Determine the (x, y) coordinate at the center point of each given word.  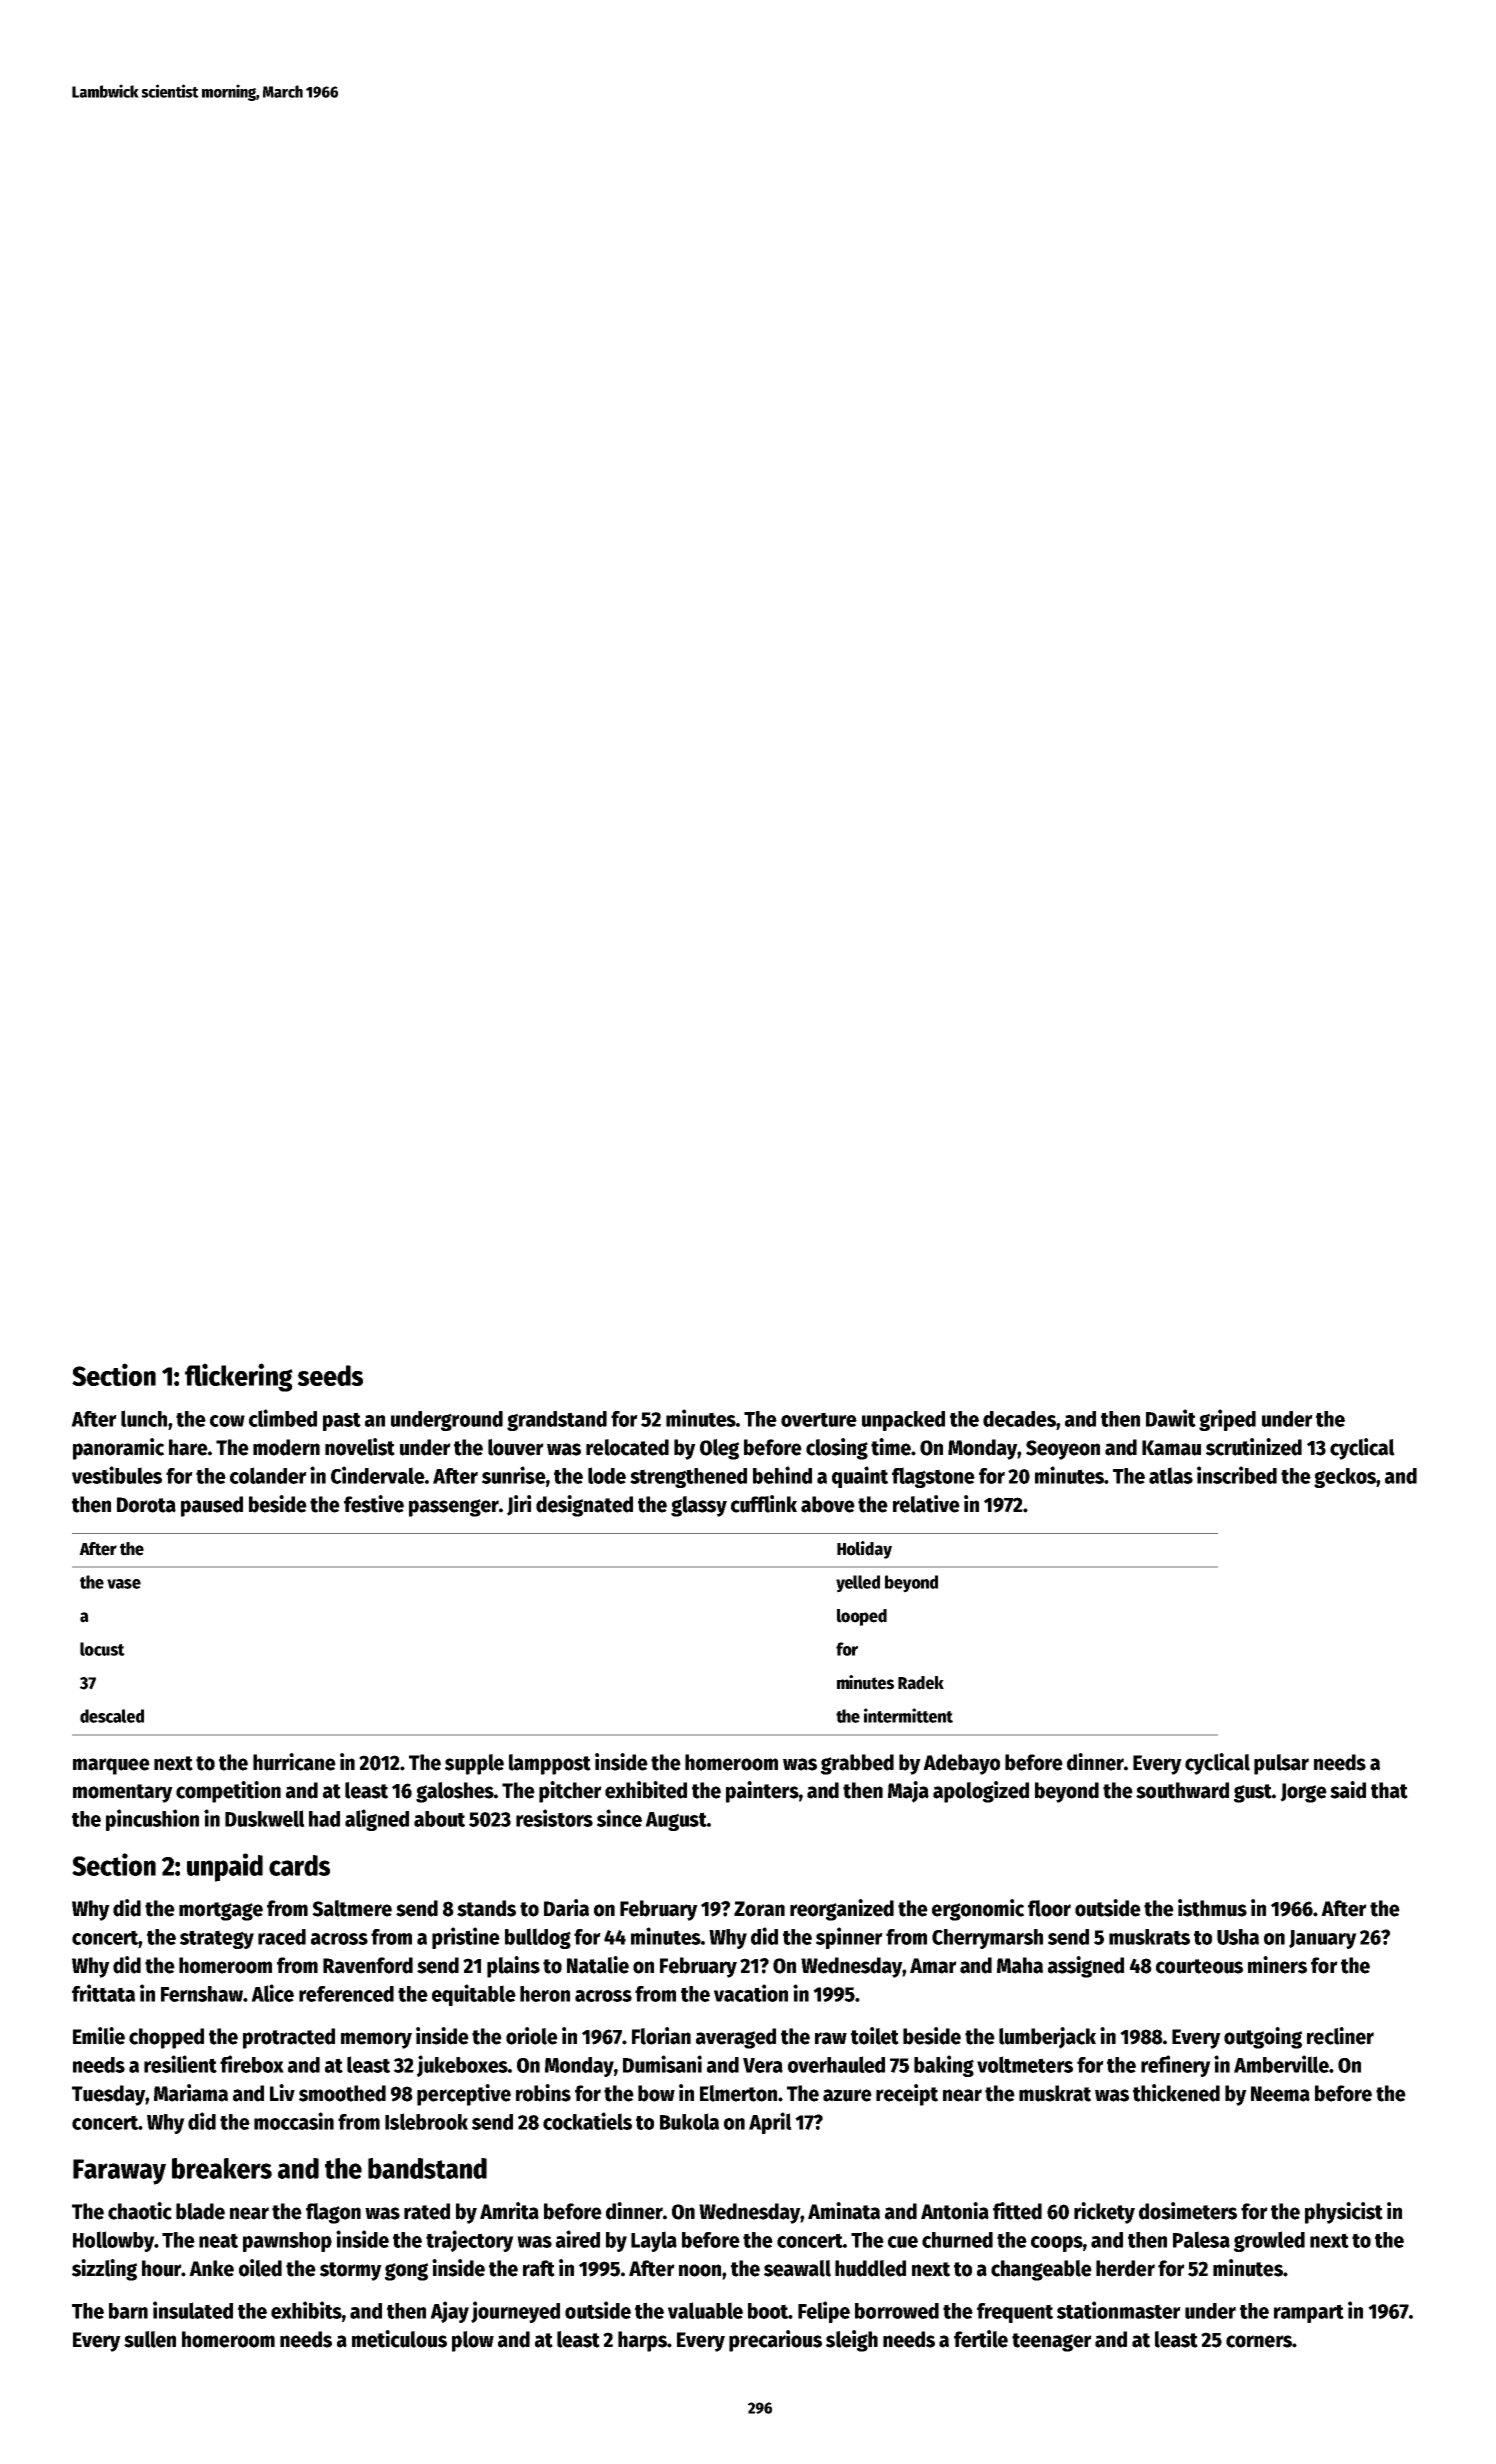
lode (607, 1475)
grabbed (857, 1764)
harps (643, 2341)
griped (1227, 1420)
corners (1259, 2341)
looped (862, 1617)
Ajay (449, 2312)
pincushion (152, 1820)
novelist (360, 1447)
